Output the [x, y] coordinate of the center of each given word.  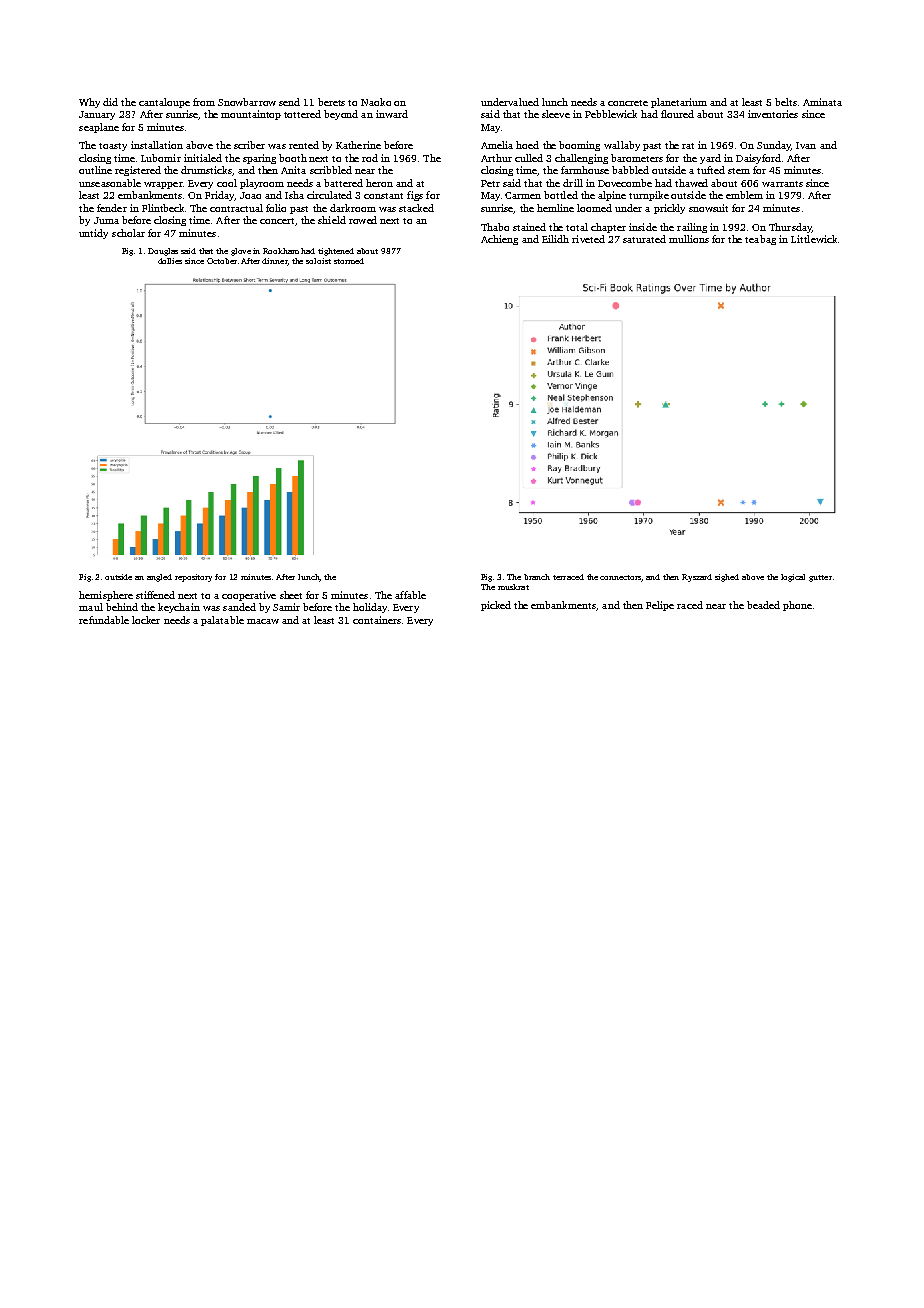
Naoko [376, 102]
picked [496, 606]
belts [786, 102]
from [204, 102]
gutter [820, 578]
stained [529, 227]
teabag [760, 240]
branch [537, 577]
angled [159, 578]
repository [193, 578]
